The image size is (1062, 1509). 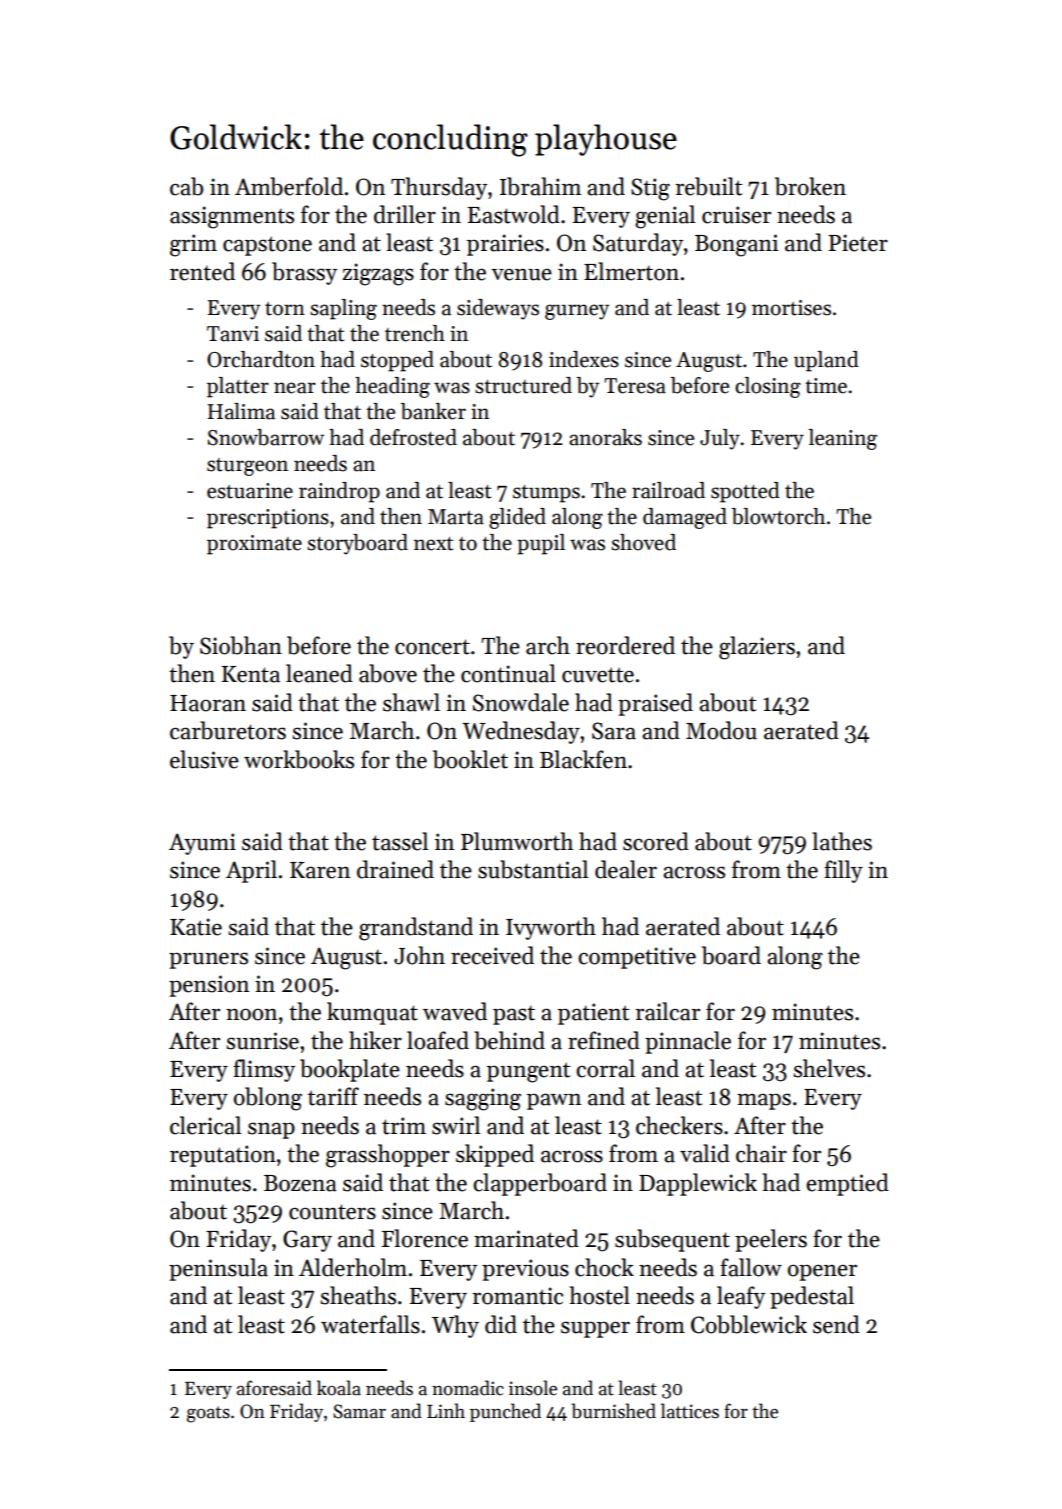 What do you see at coordinates (495, 1155) in the screenshot?
I see `skipped` at bounding box center [495, 1155].
